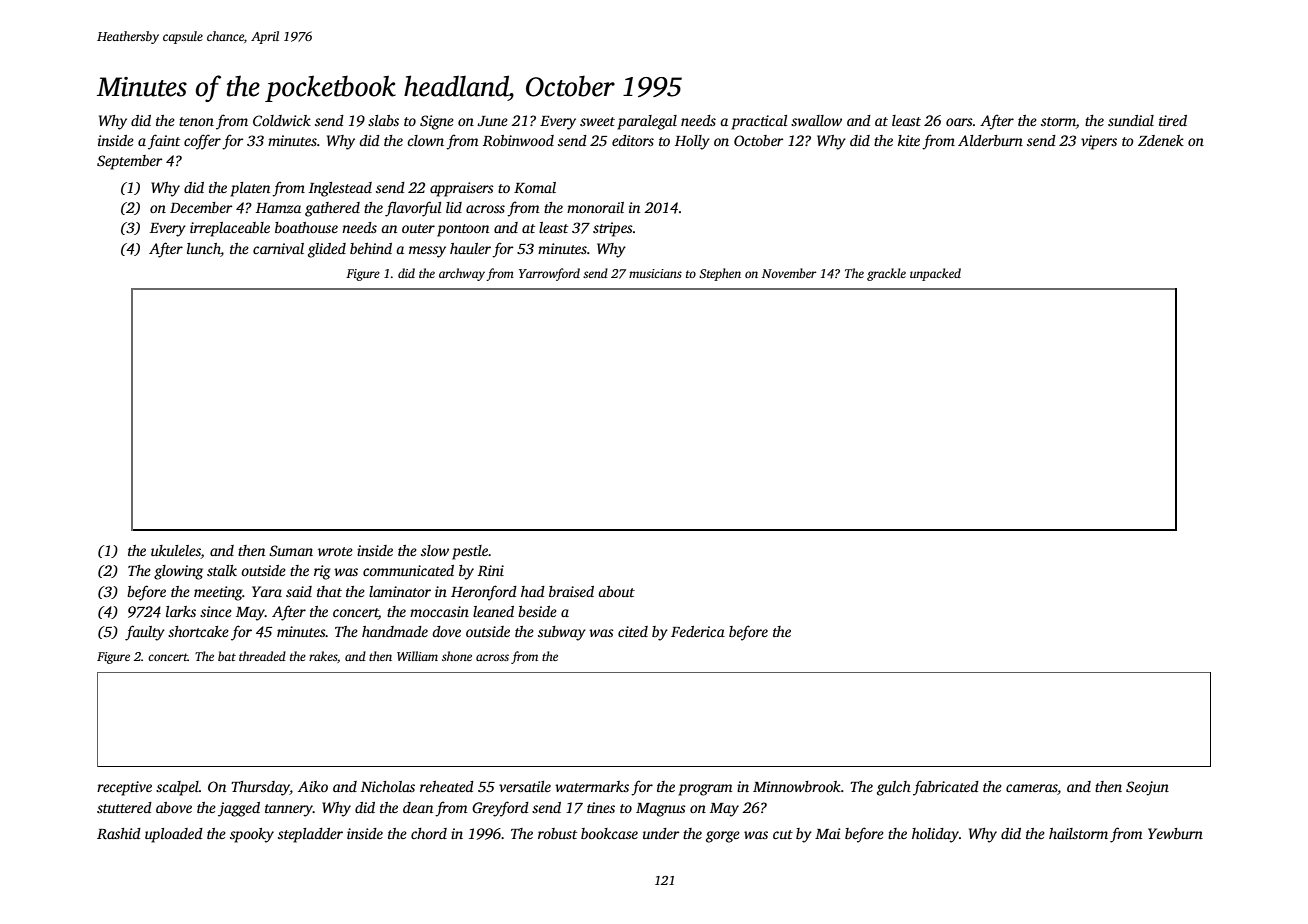  What do you see at coordinates (633, 631) in the screenshot?
I see `cited` at bounding box center [633, 631].
